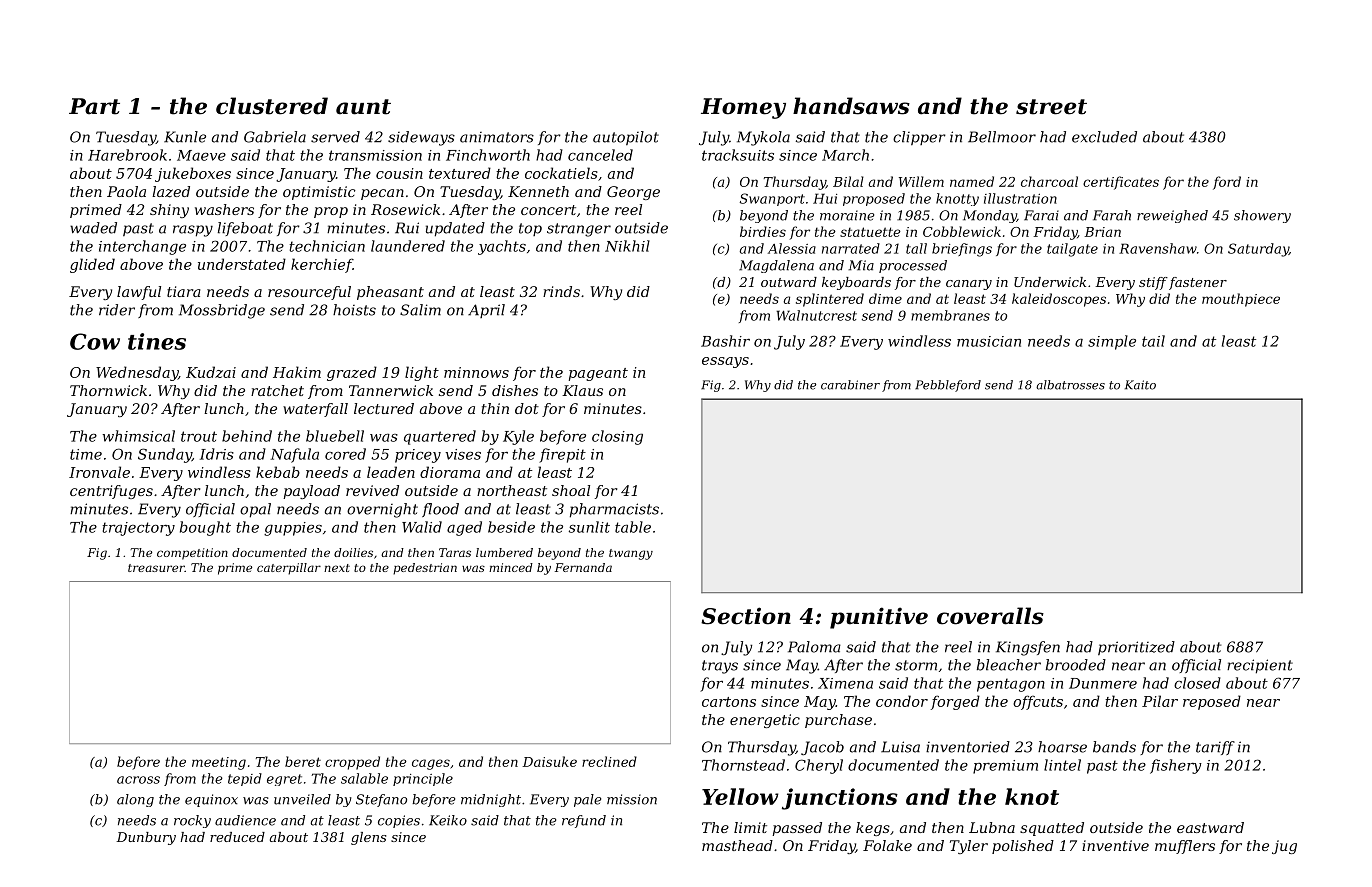 This screenshot has width=1372, height=887. I want to click on cartons, so click(729, 702).
